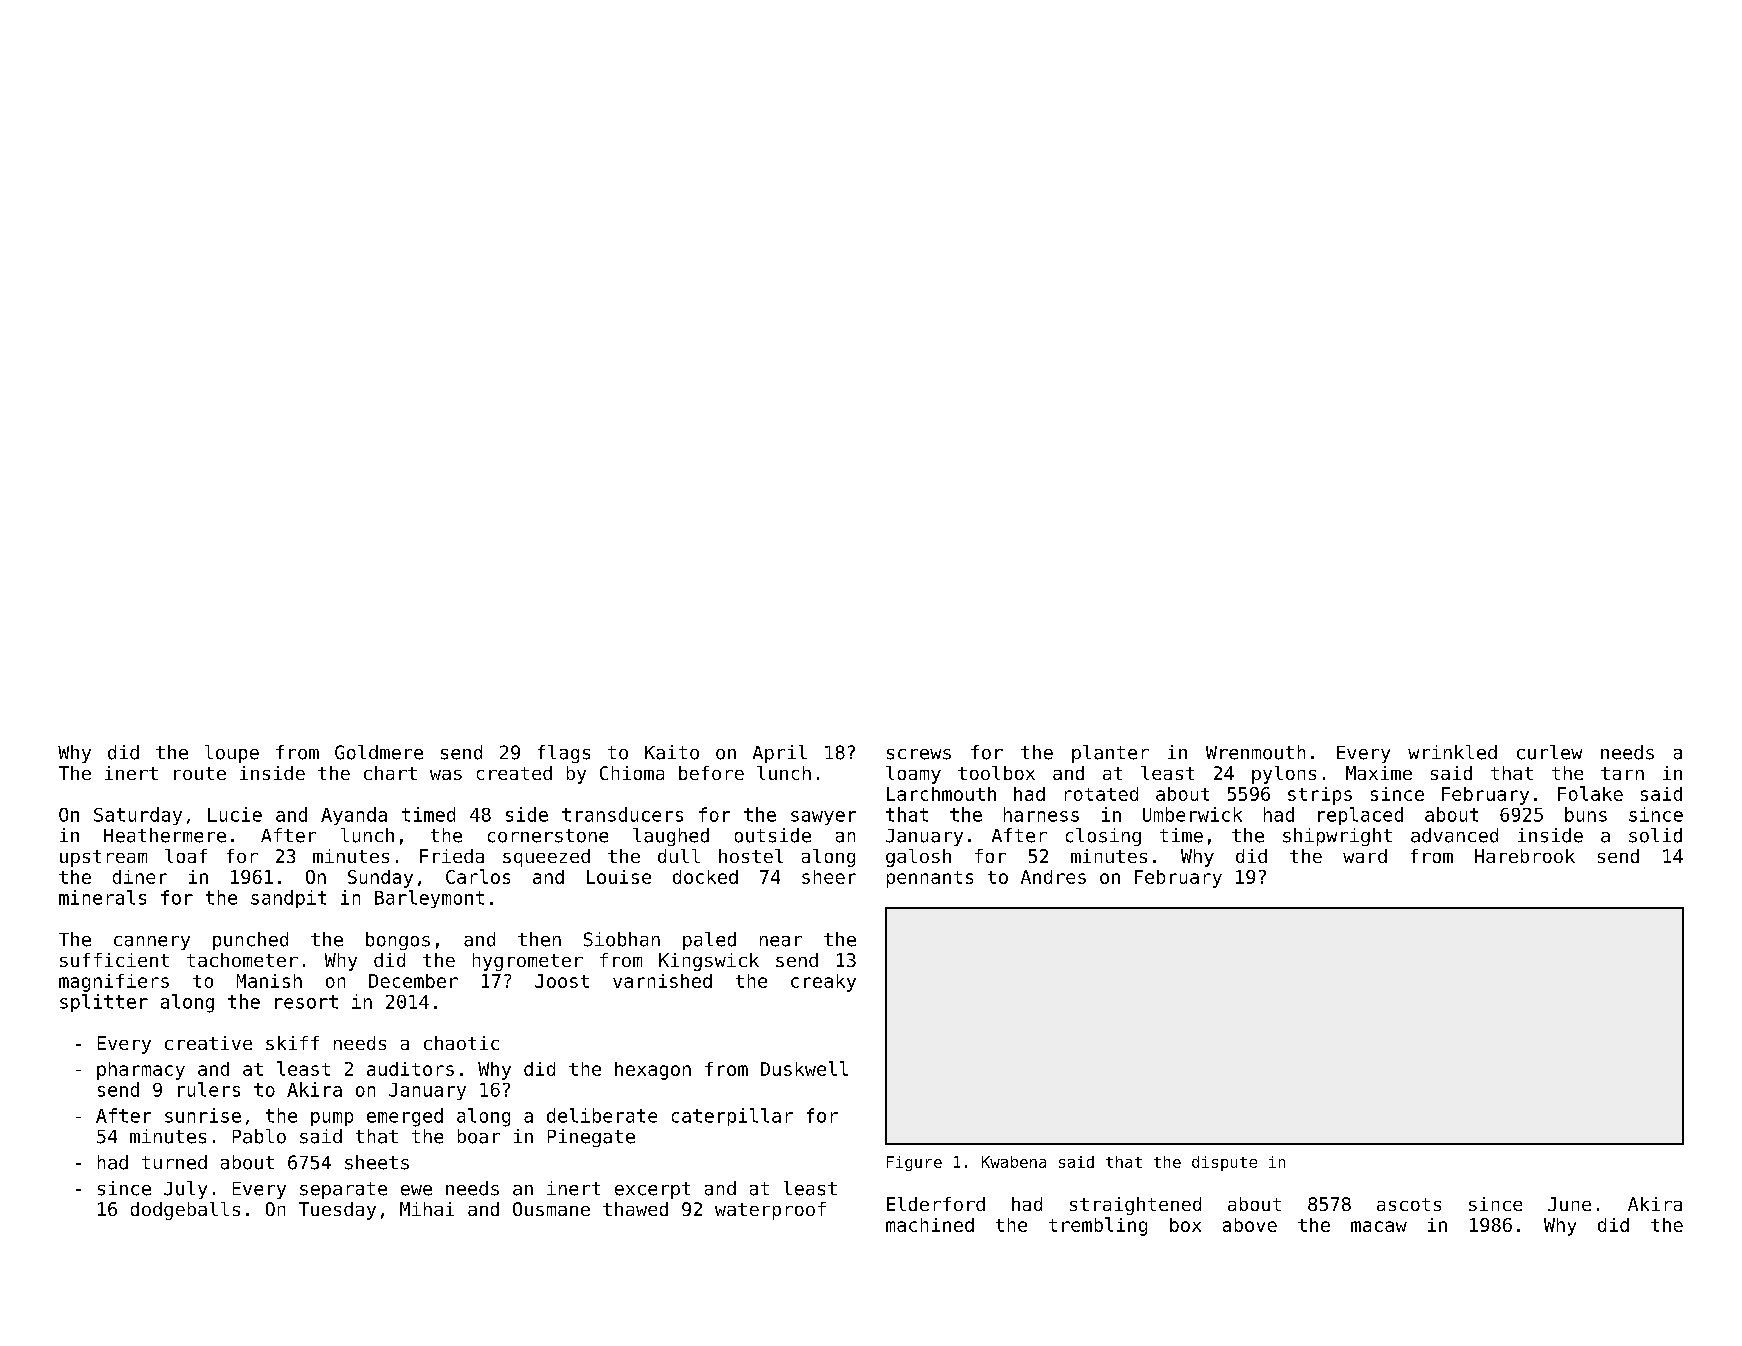 Image resolution: width=1742 pixels, height=1346 pixels. Describe the element at coordinates (446, 775) in the image. I see `was` at that location.
